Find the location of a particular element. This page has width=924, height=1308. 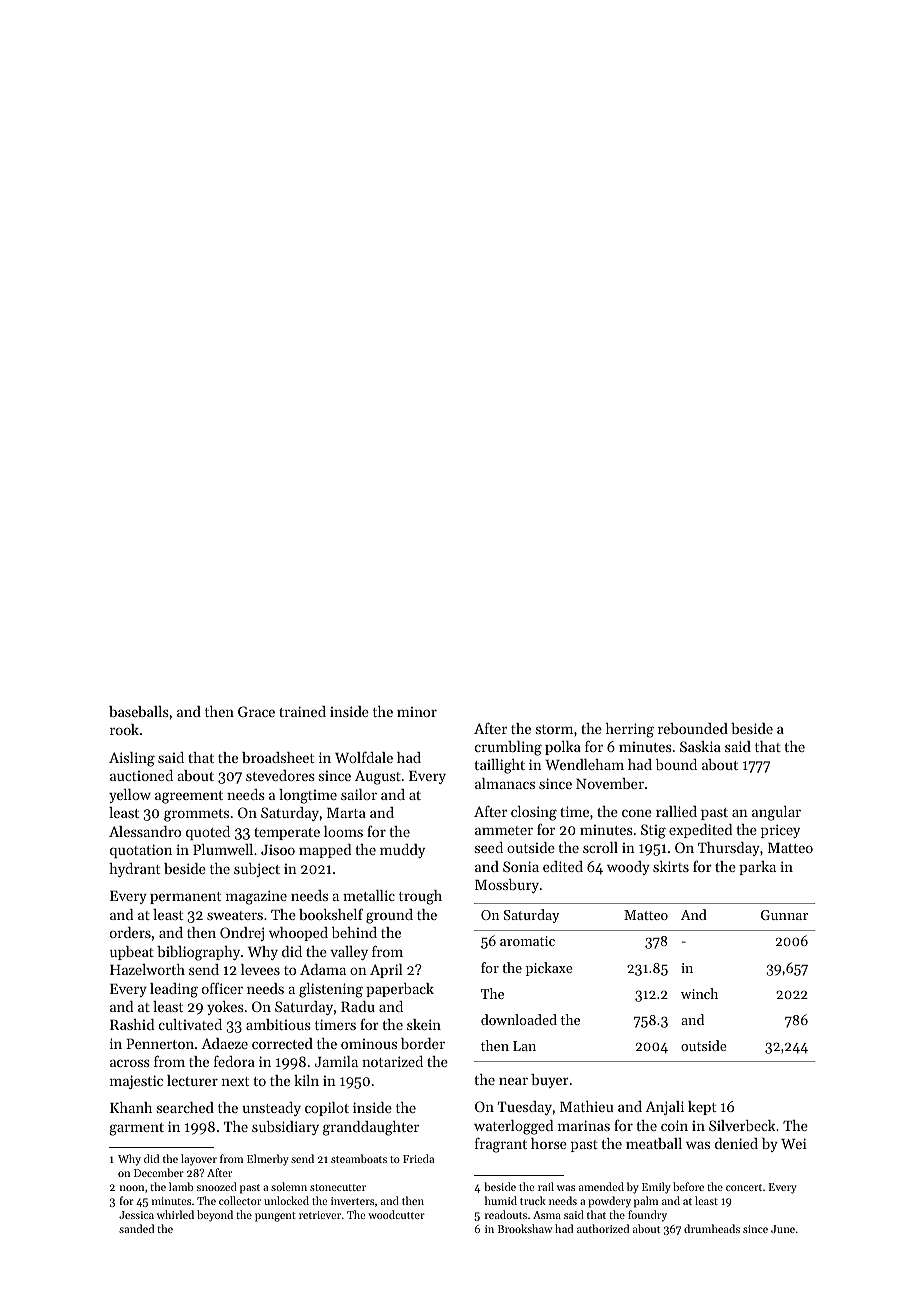

August is located at coordinates (378, 777).
